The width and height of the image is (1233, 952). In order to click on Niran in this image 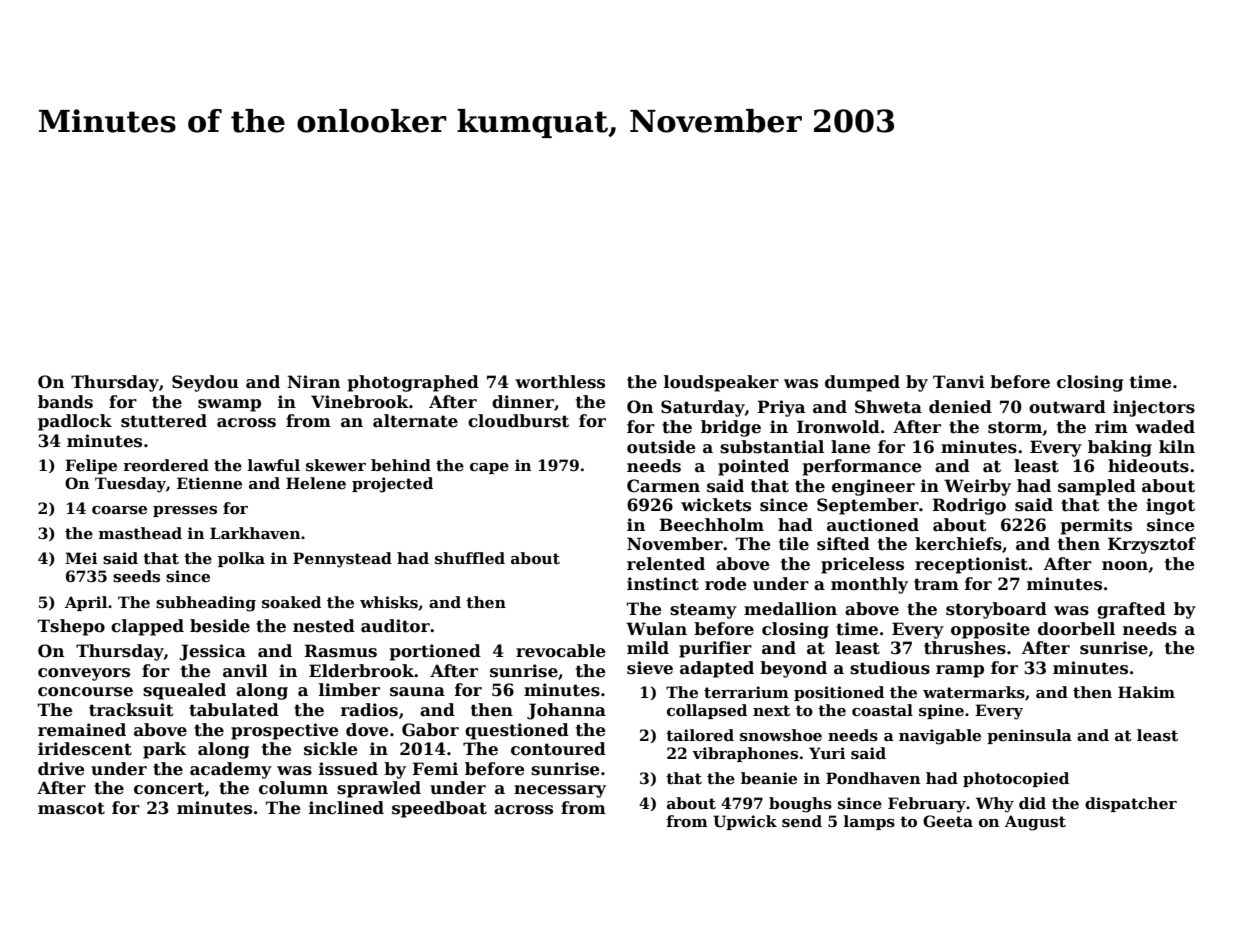, I will do `click(313, 381)`.
